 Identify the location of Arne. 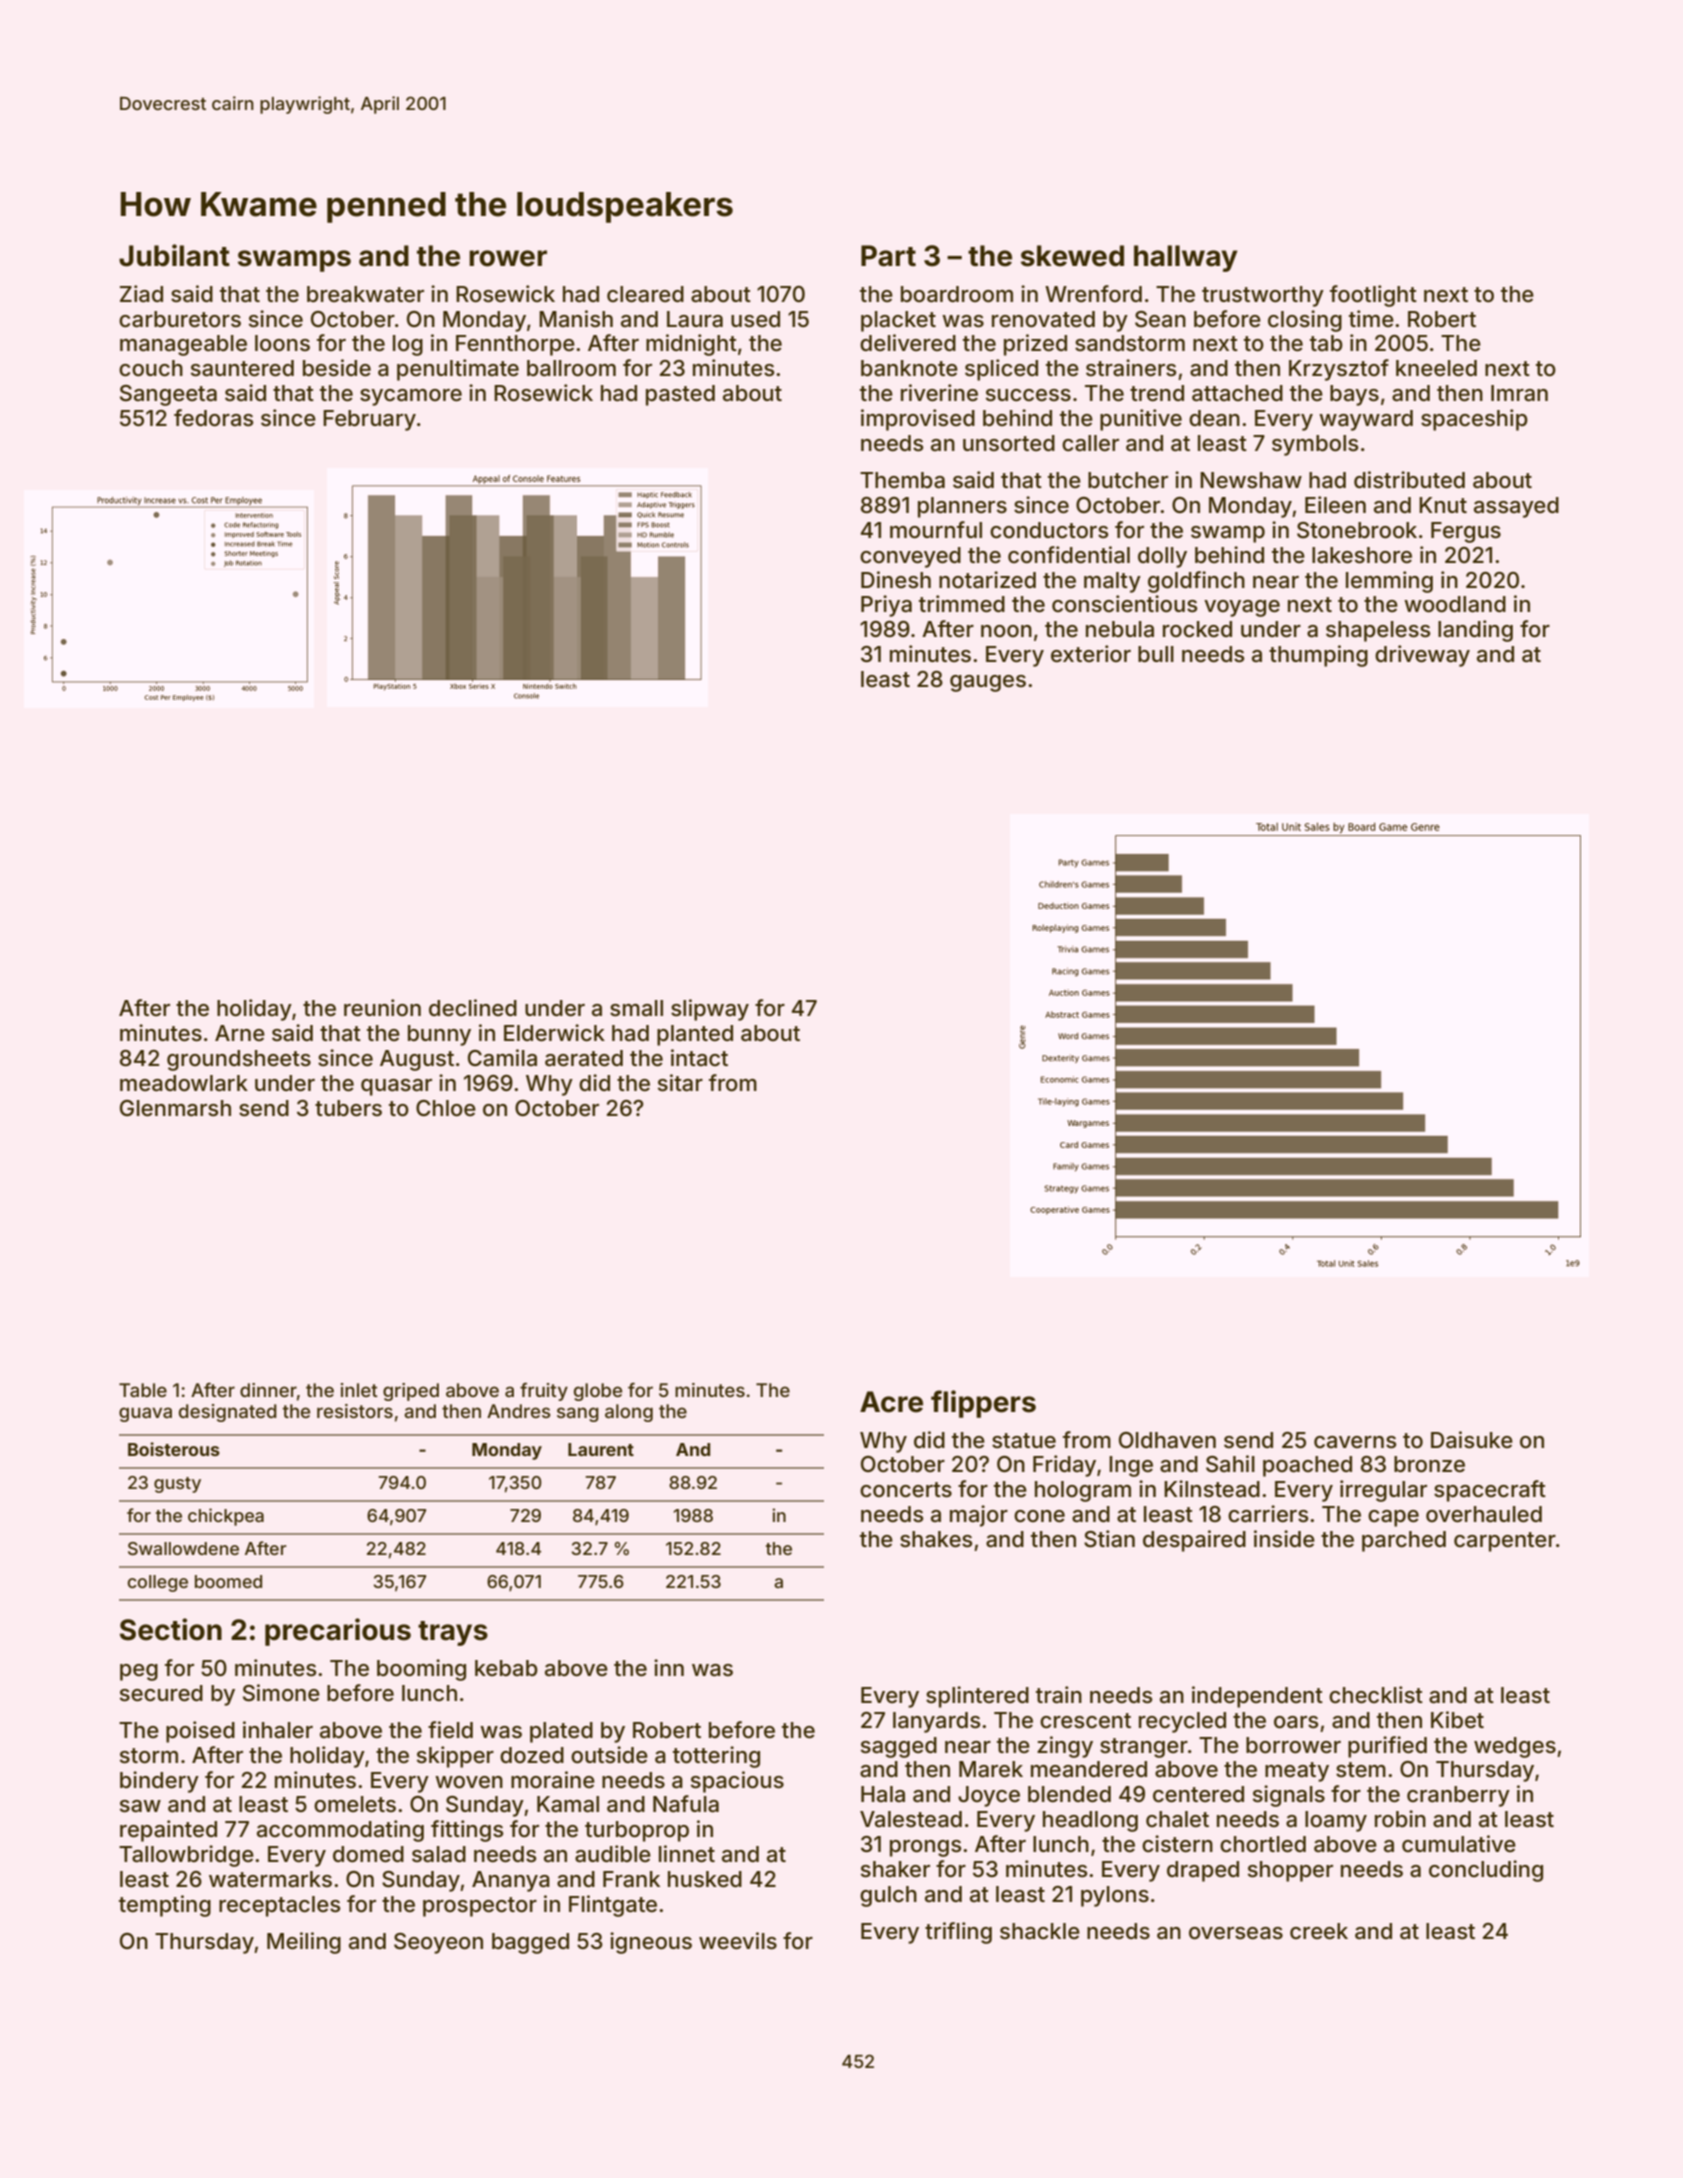
(240, 1033).
